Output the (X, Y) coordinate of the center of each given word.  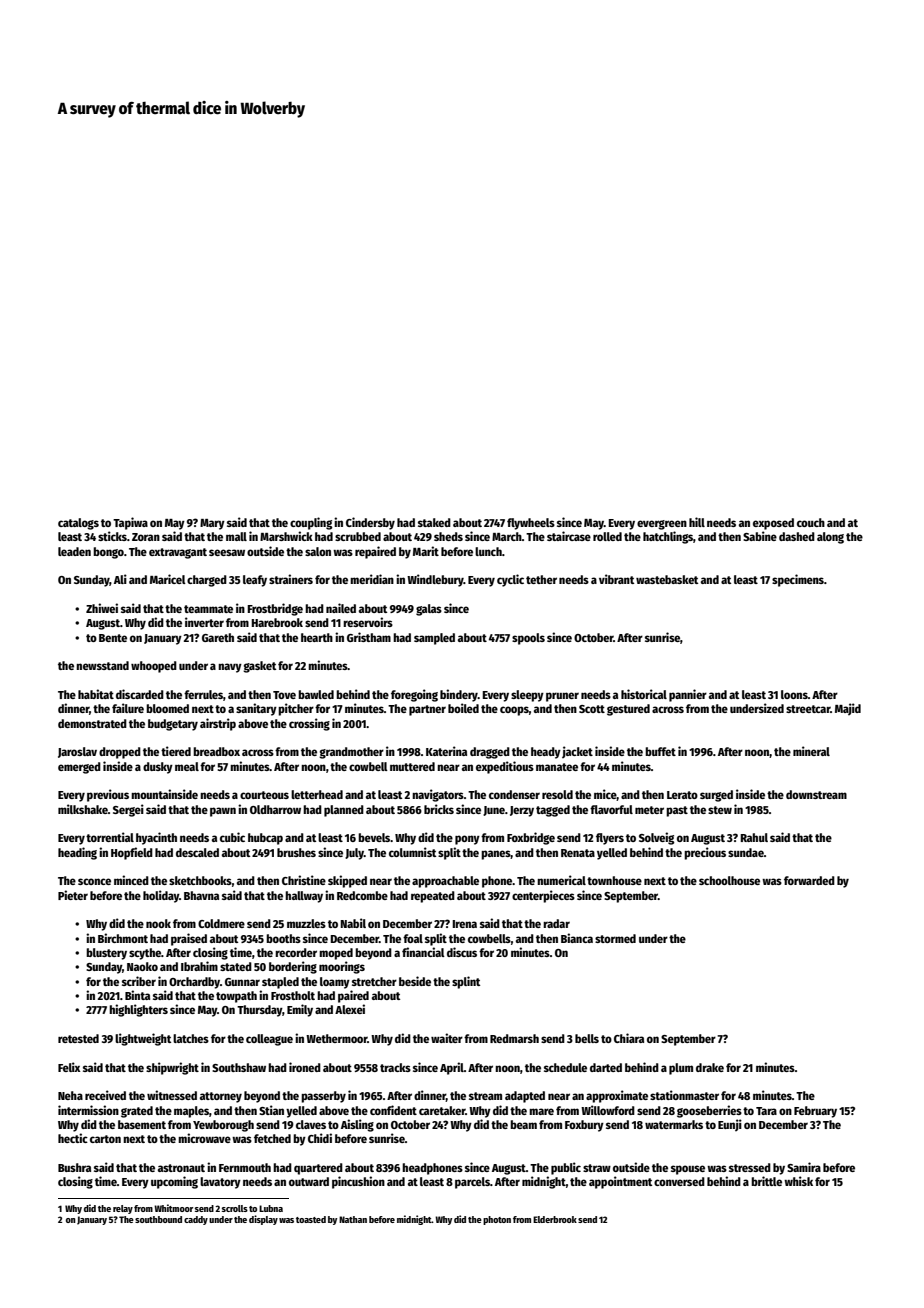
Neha (70, 1095)
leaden (74, 551)
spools (528, 639)
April (452, 1068)
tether (541, 579)
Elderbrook (555, 1219)
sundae (746, 852)
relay (123, 1209)
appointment (620, 1182)
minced (131, 880)
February (815, 1112)
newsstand (102, 665)
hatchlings (668, 537)
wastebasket (667, 579)
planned (344, 811)
